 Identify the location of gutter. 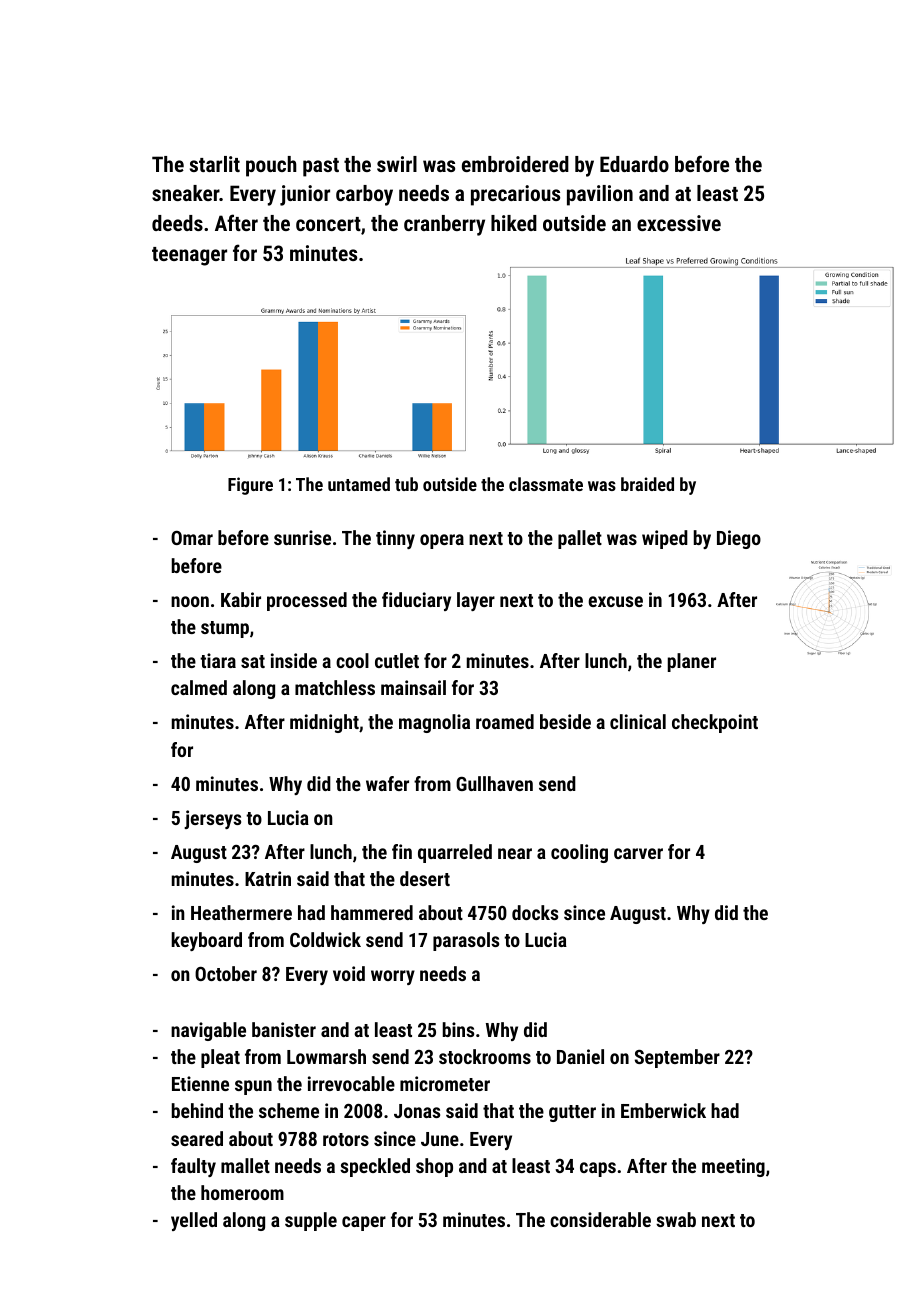
(572, 1113).
